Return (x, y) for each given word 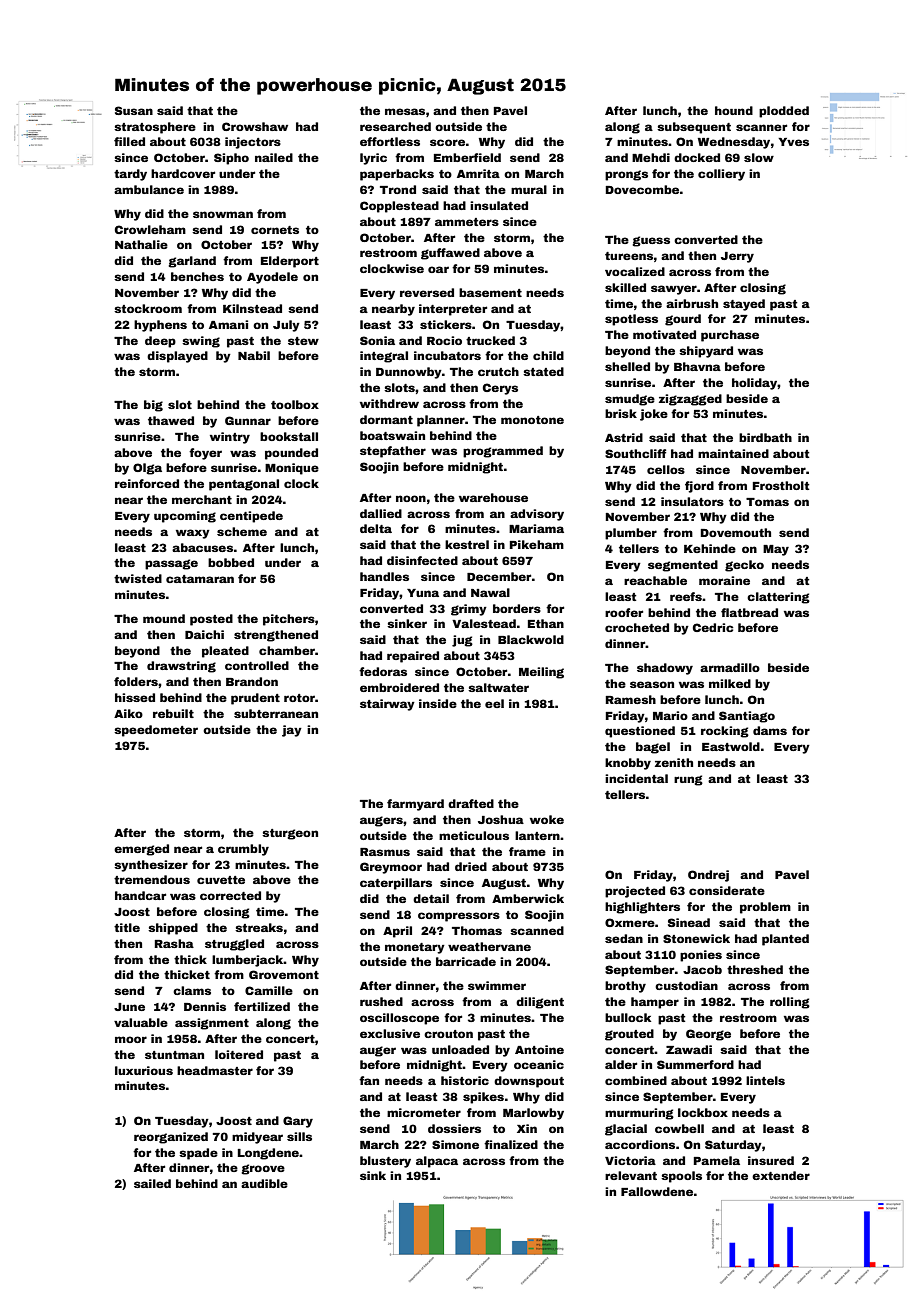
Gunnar (248, 420)
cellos (666, 469)
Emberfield (467, 157)
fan (369, 1080)
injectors (253, 143)
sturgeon (290, 834)
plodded (784, 112)
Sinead (689, 922)
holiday (755, 384)
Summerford (695, 1064)
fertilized (262, 1006)
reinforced (147, 483)
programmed (503, 452)
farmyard (415, 805)
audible (264, 1183)
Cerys (500, 389)
